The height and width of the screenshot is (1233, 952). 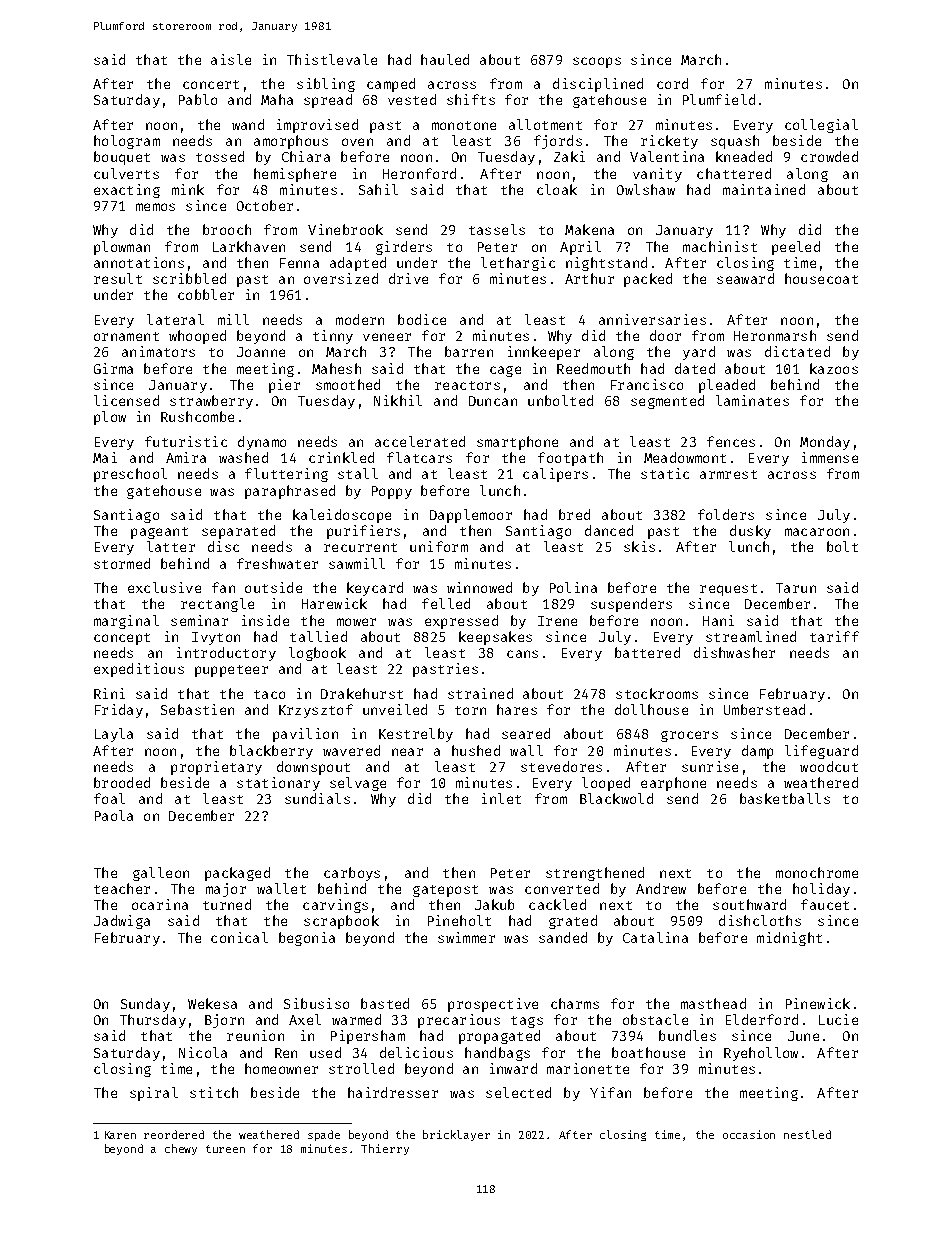 I want to click on Jadwiga, so click(x=122, y=922).
